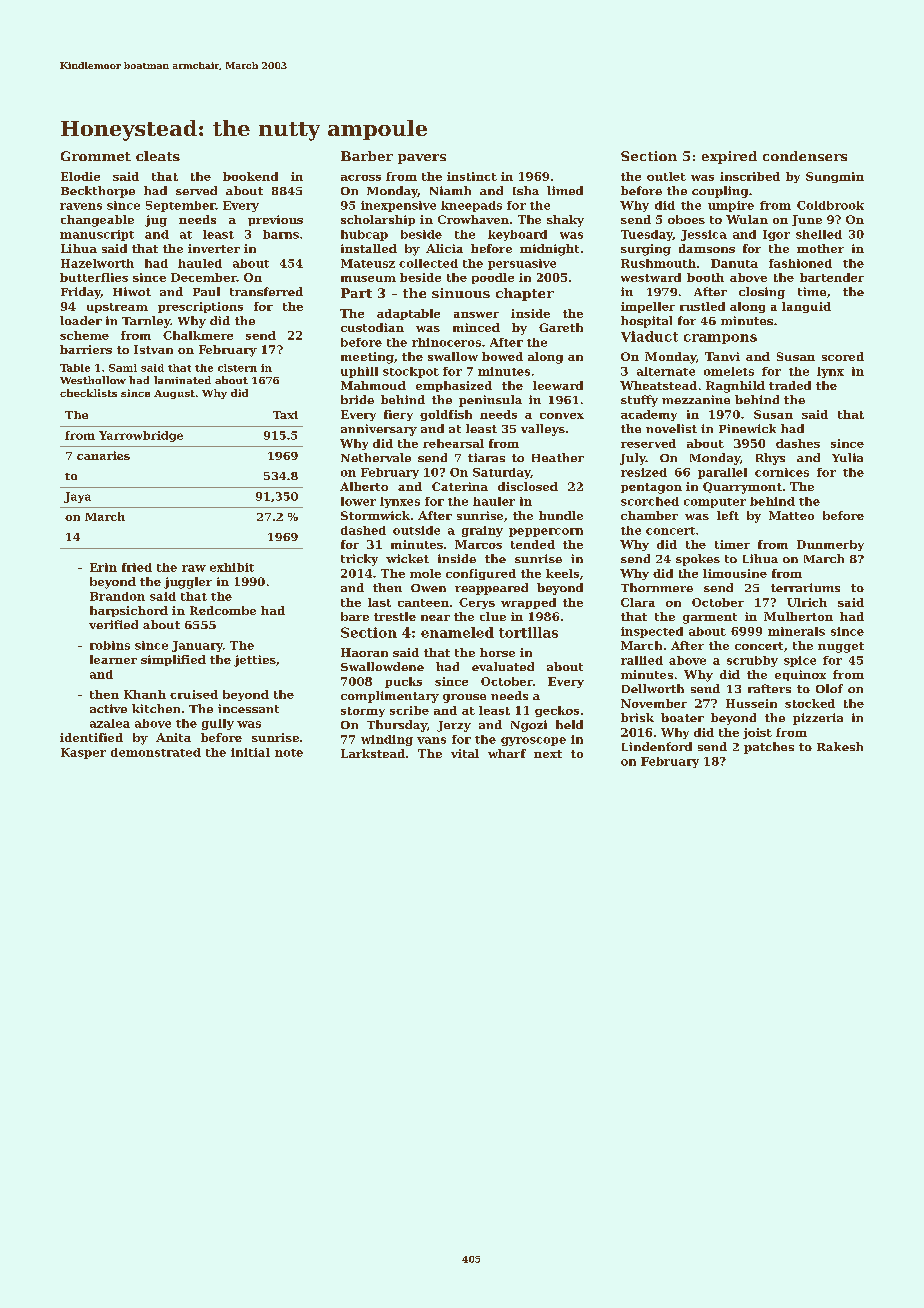 The height and width of the screenshot is (1308, 924). Describe the element at coordinates (473, 219) in the screenshot. I see `Crowhaven` at that location.
